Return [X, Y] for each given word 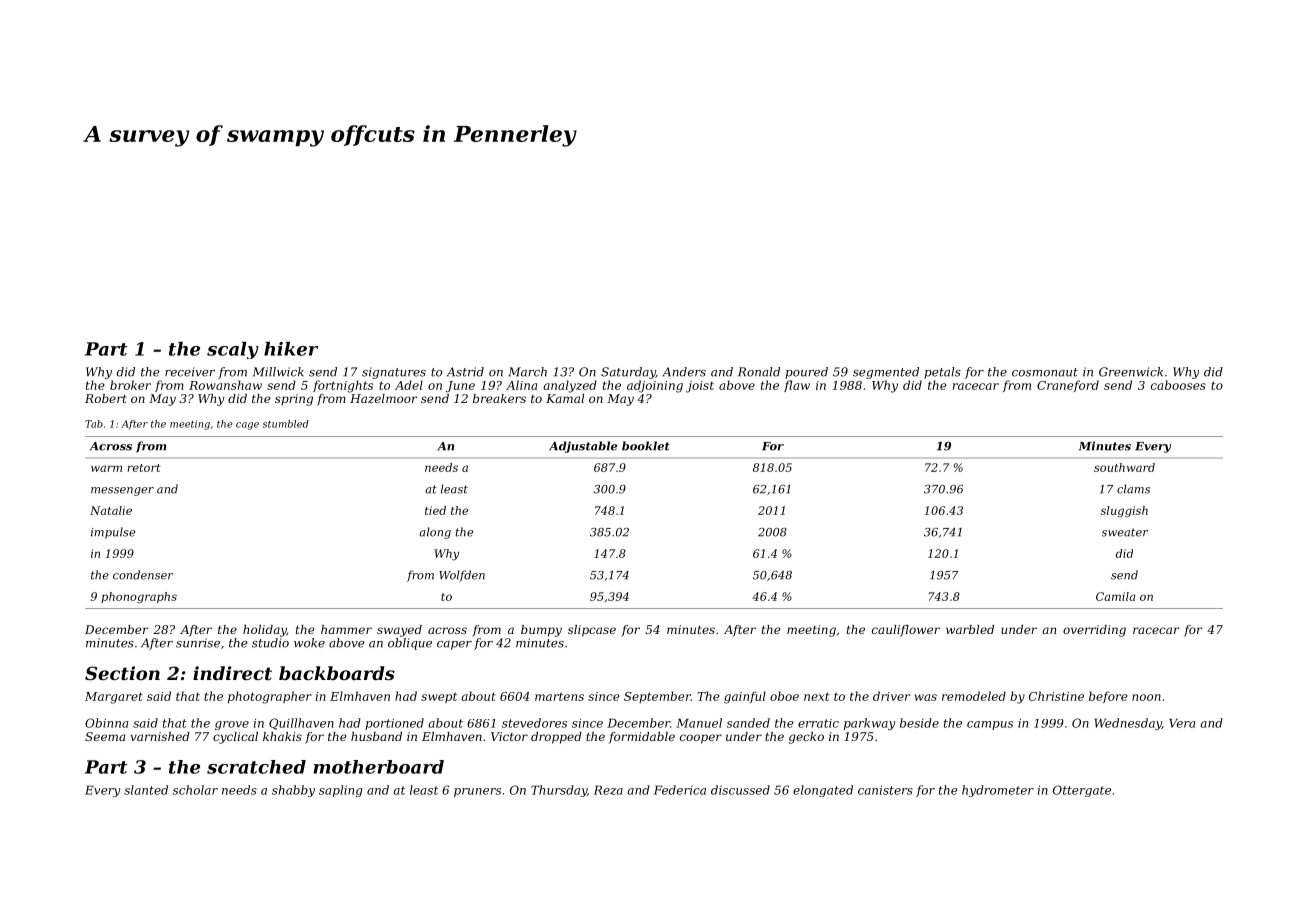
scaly [233, 350]
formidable [642, 738]
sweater [1125, 532]
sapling [341, 791]
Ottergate [1082, 791]
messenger [122, 491]
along [435, 533]
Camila [1115, 596]
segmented [886, 373]
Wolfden [462, 576]
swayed [399, 631]
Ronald [759, 372]
